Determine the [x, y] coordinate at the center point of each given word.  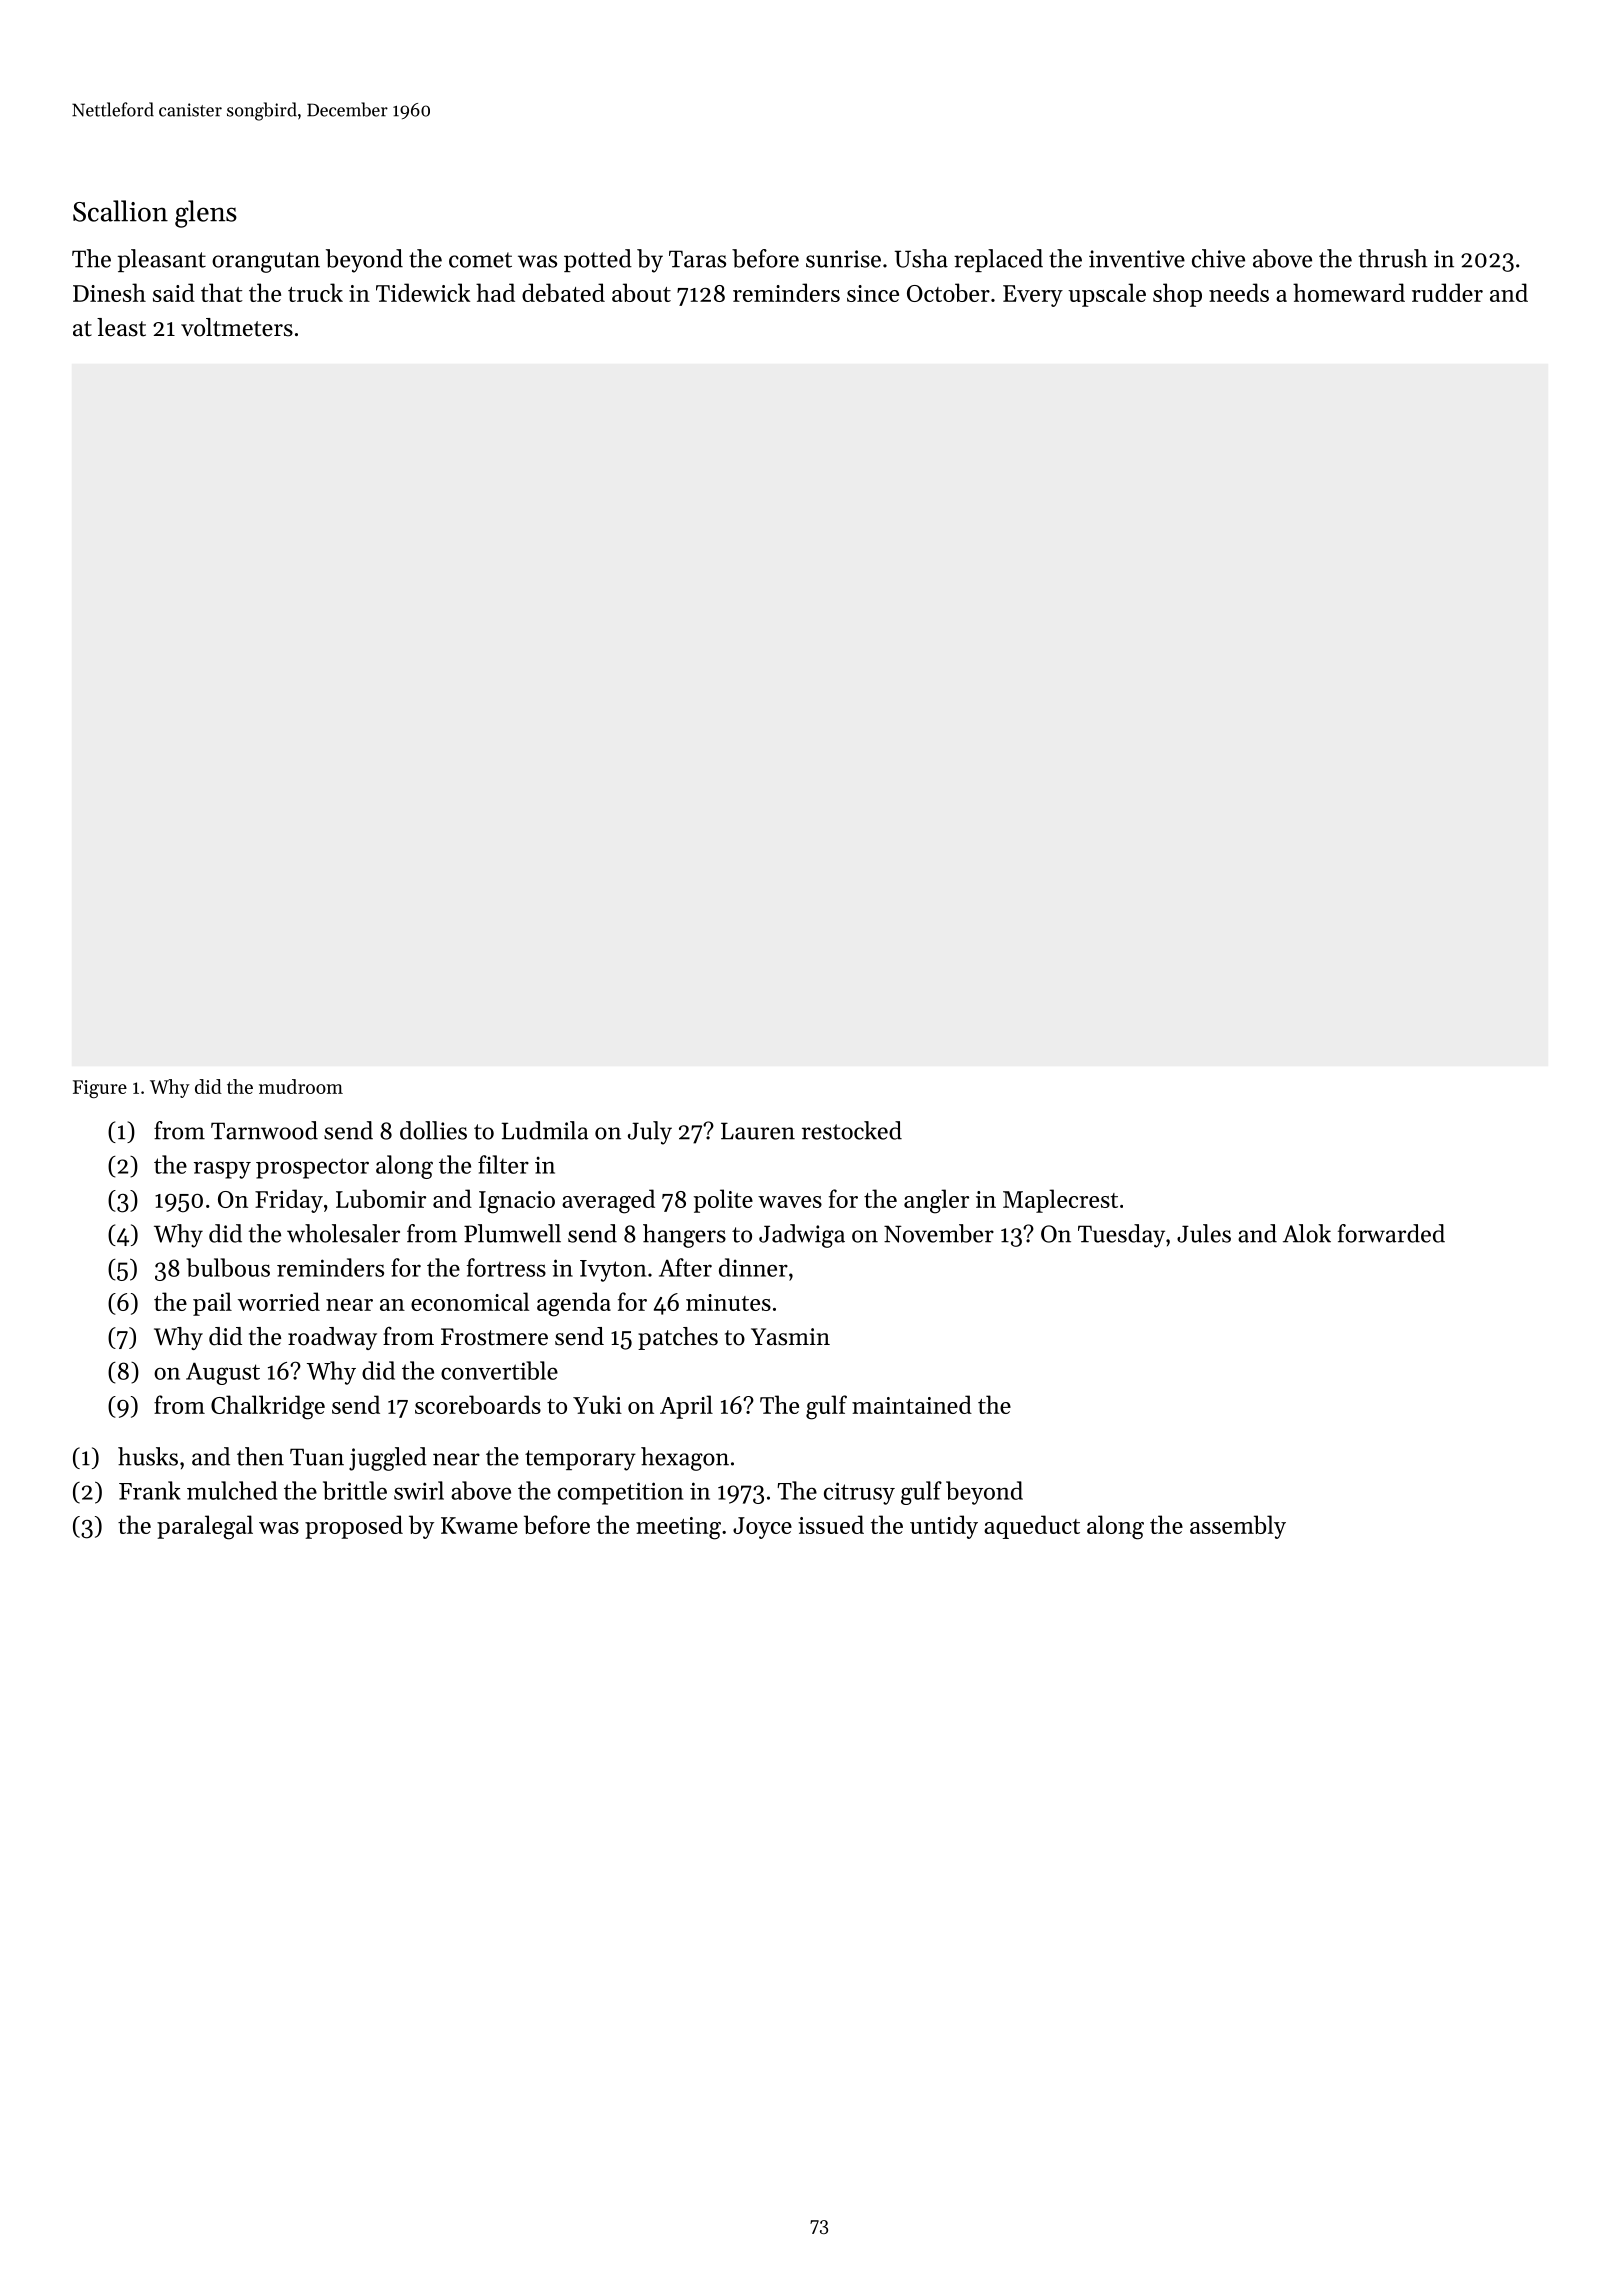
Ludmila [545, 1130]
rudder [1447, 292]
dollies [433, 1130]
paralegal [205, 1527]
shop [1177, 295]
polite [723, 1201]
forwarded [1391, 1233]
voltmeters [237, 327]
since [873, 293]
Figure [100, 1089]
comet [480, 260]
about [641, 292]
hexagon [685, 1459]
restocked [852, 1130]
